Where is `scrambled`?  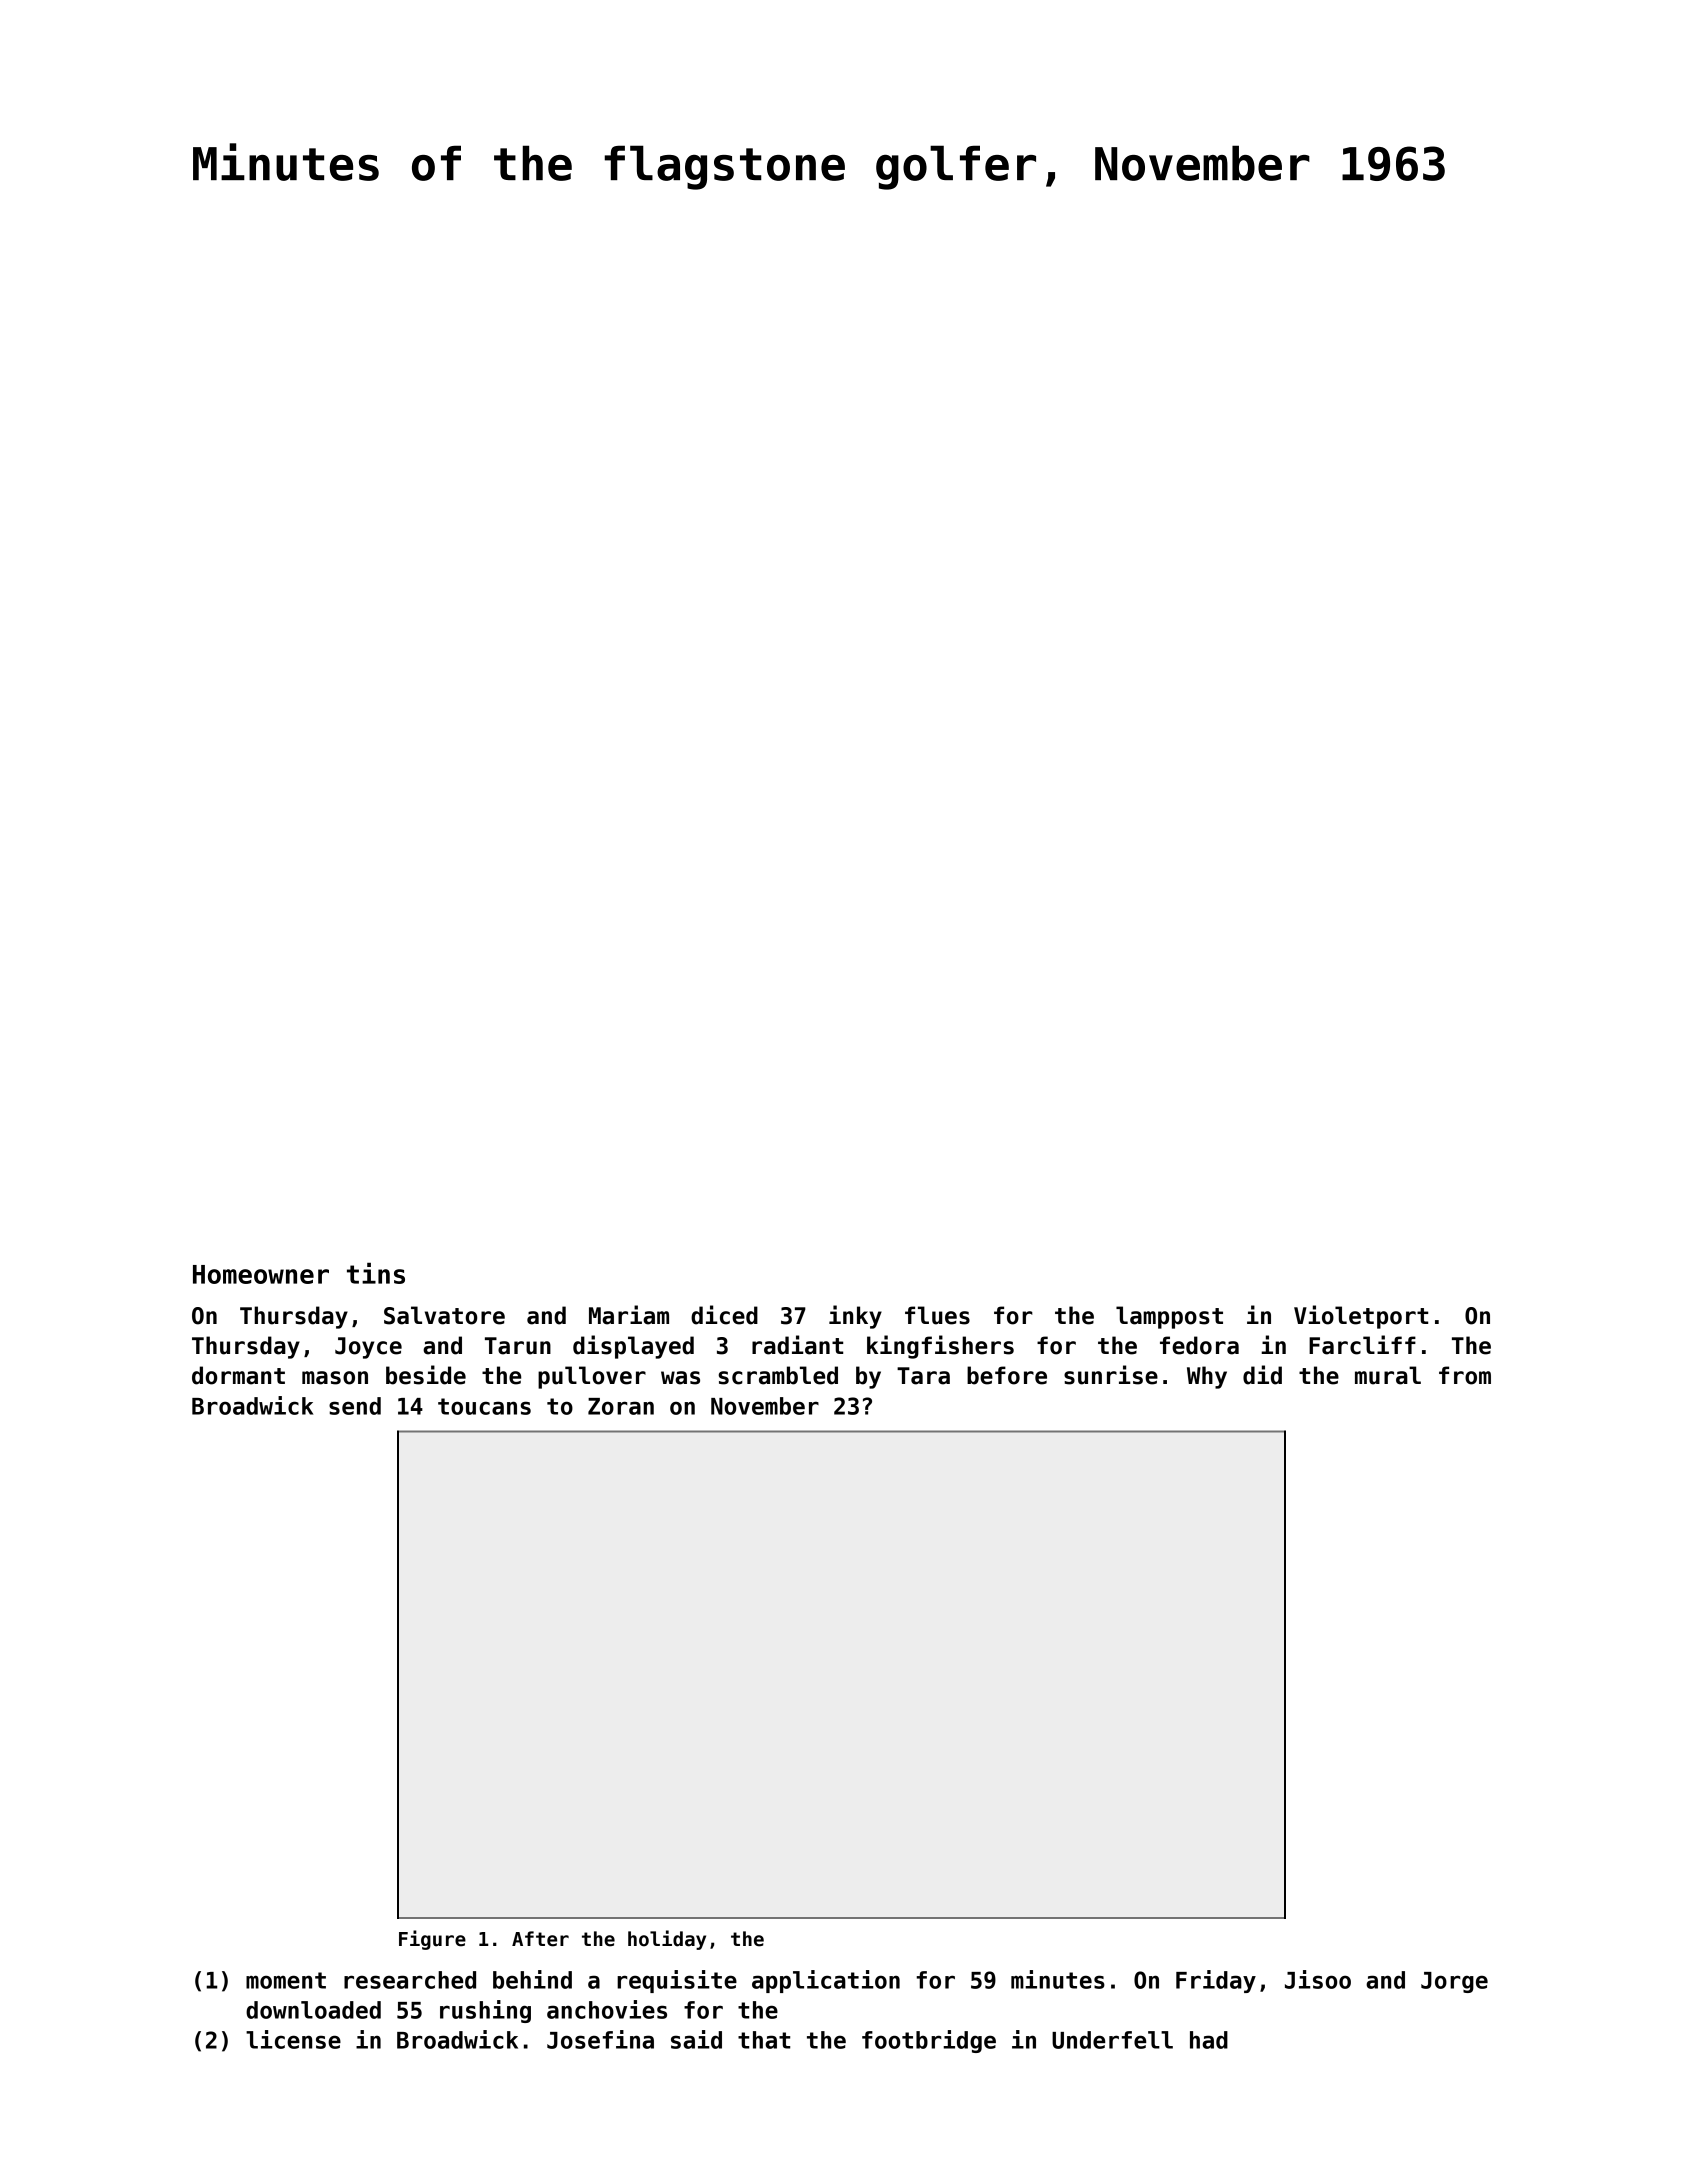 scrambled is located at coordinates (778, 1375).
